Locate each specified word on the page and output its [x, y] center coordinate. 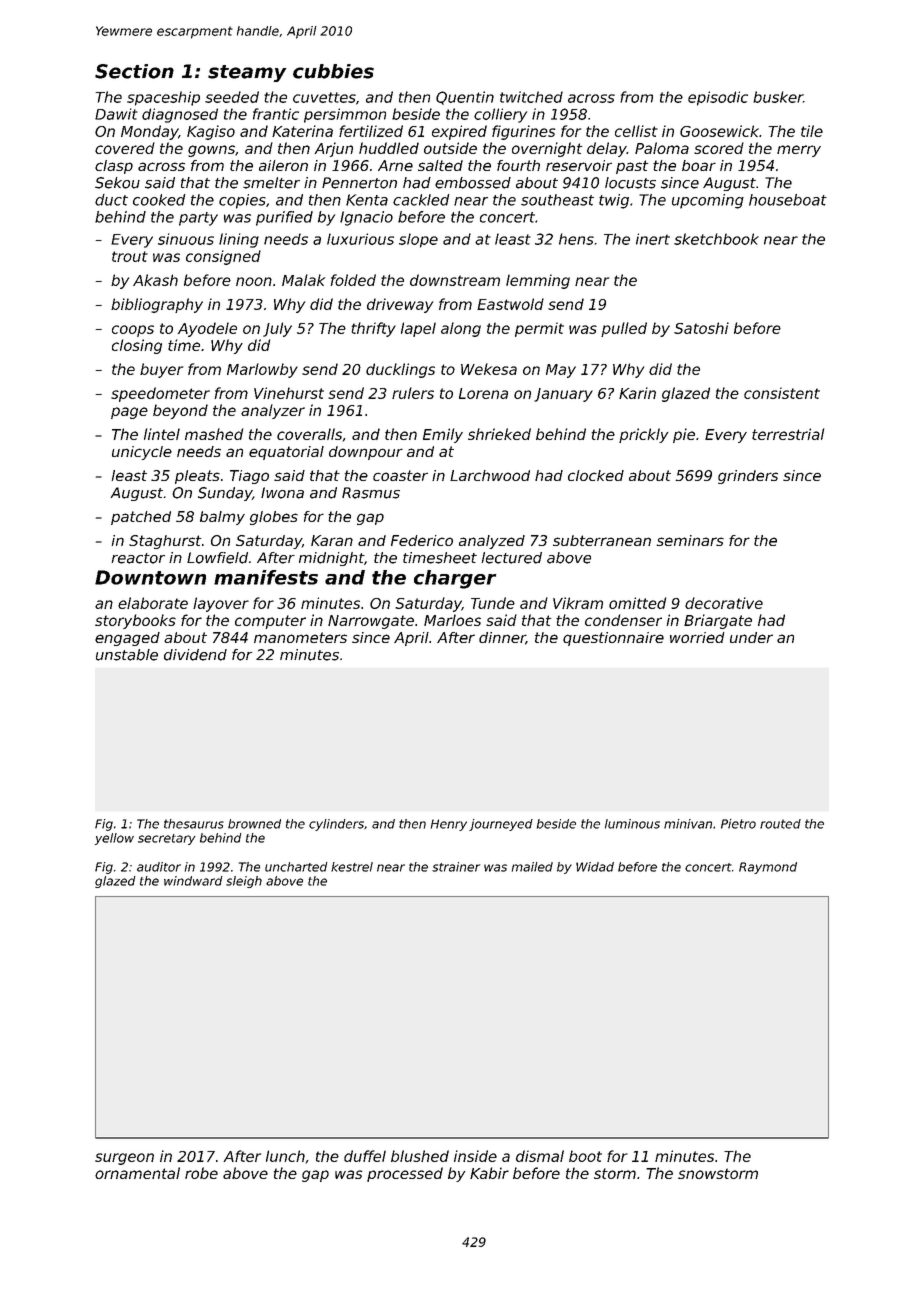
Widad [595, 867]
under [751, 637]
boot [585, 1156]
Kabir [489, 1173]
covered [125, 148]
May [561, 371]
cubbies [333, 71]
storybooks [135, 621]
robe [201, 1173]
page [129, 413]
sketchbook [716, 239]
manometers [300, 637]
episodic [718, 98]
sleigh [244, 882]
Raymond [768, 868]
